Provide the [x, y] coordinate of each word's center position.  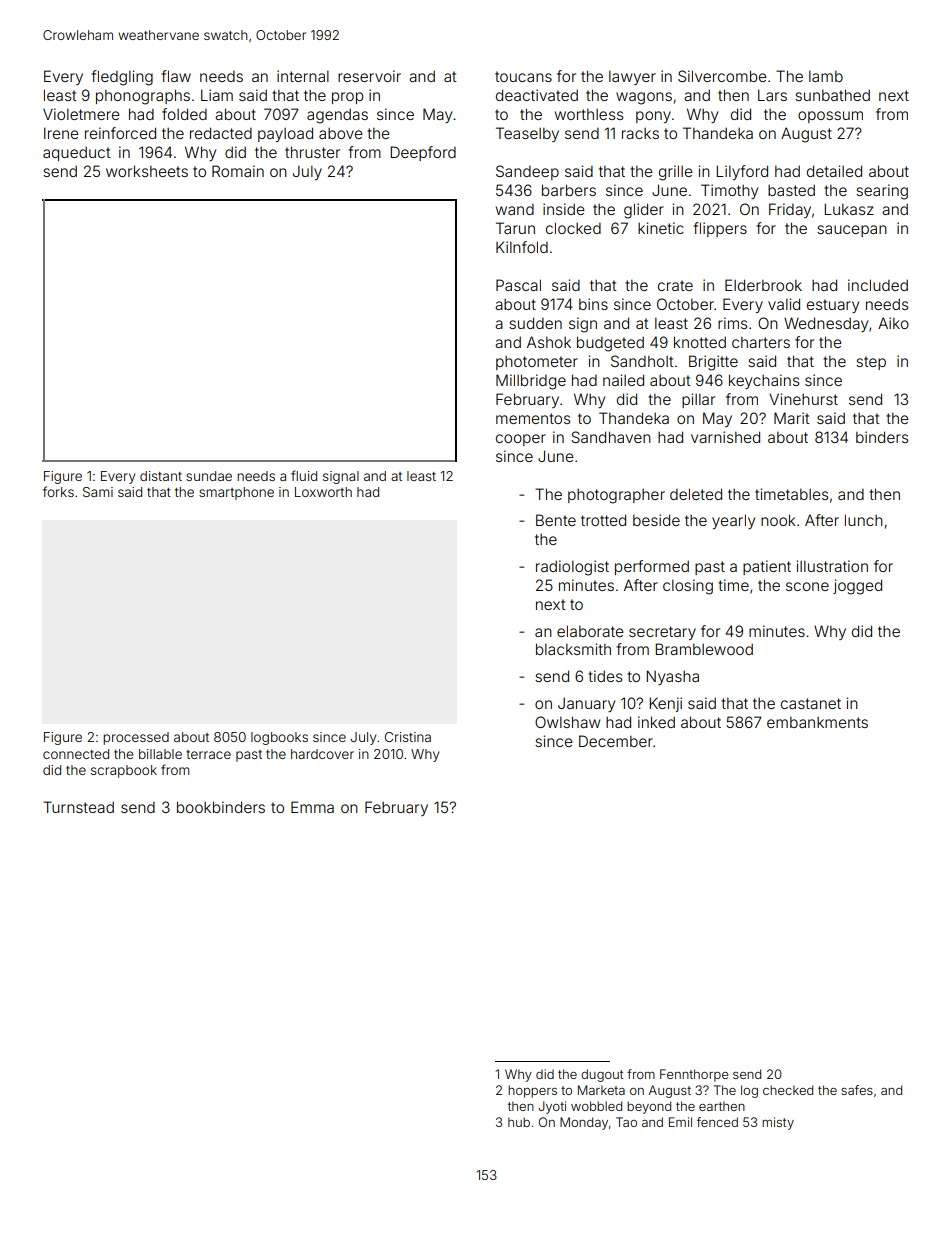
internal [303, 76]
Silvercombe [722, 76]
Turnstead [78, 807]
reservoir [369, 76]
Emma [312, 807]
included [878, 285]
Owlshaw [567, 722]
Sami [98, 492]
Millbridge [531, 382]
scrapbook [124, 771]
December [616, 741]
